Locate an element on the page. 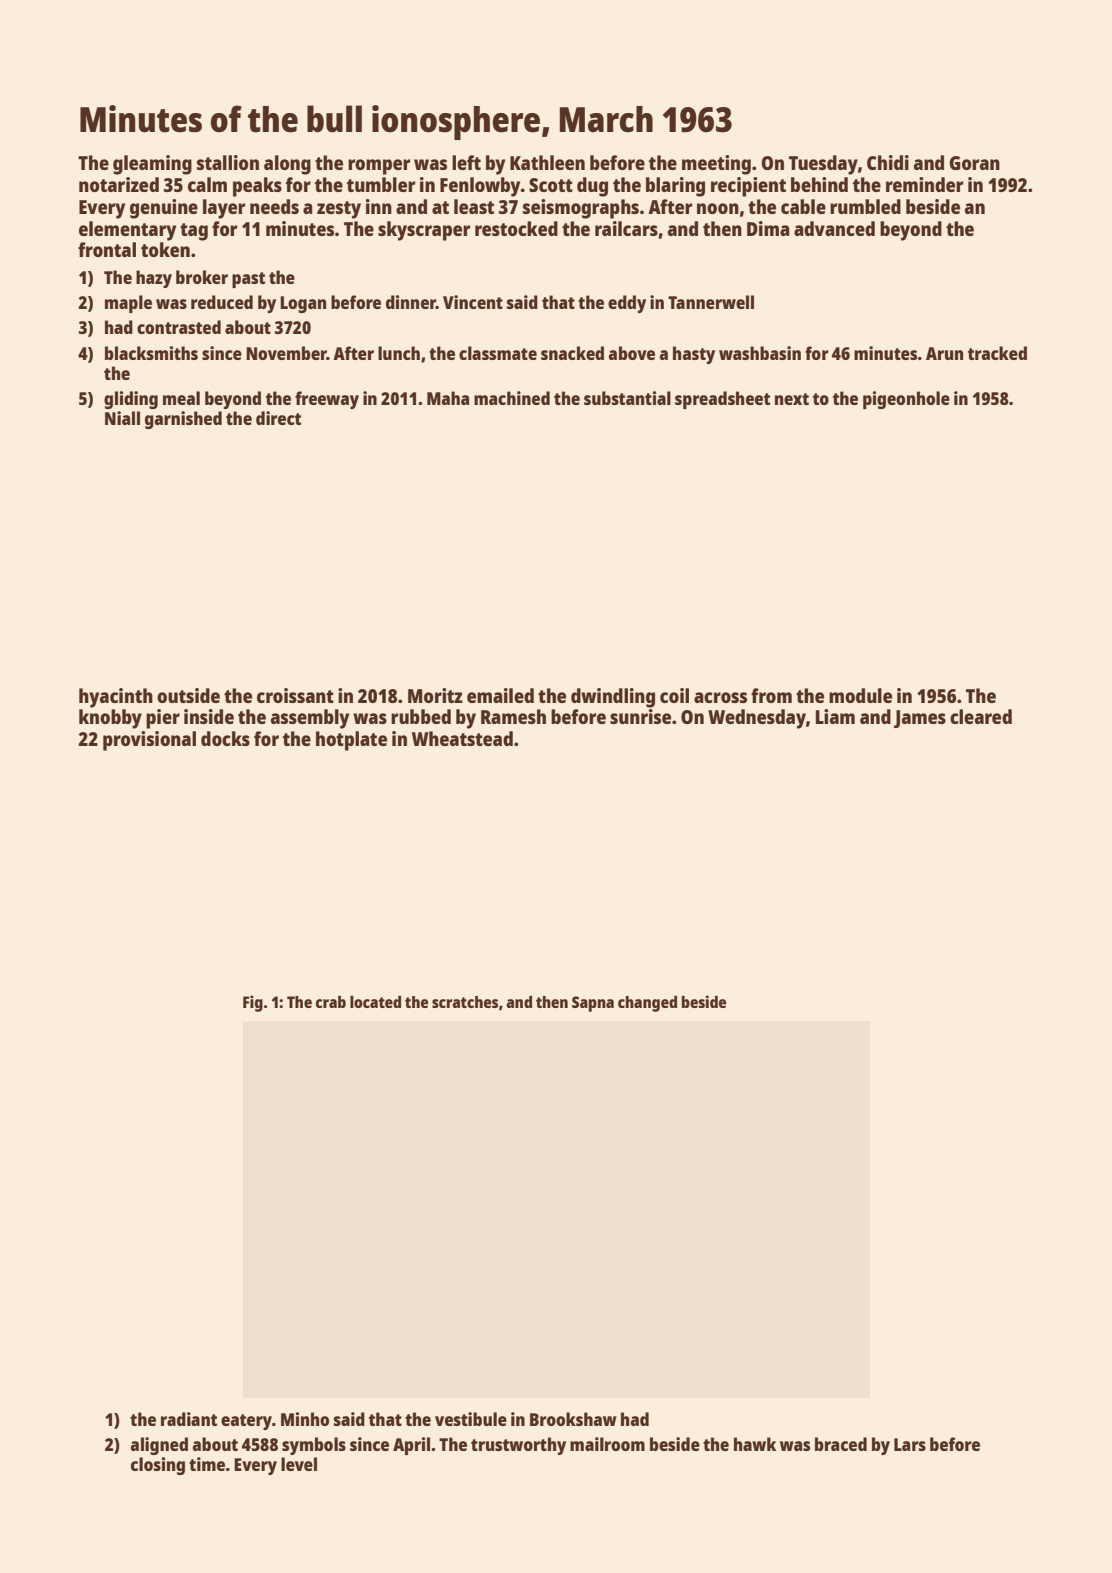 This image has width=1112, height=1573. trustworthy is located at coordinates (518, 1446).
